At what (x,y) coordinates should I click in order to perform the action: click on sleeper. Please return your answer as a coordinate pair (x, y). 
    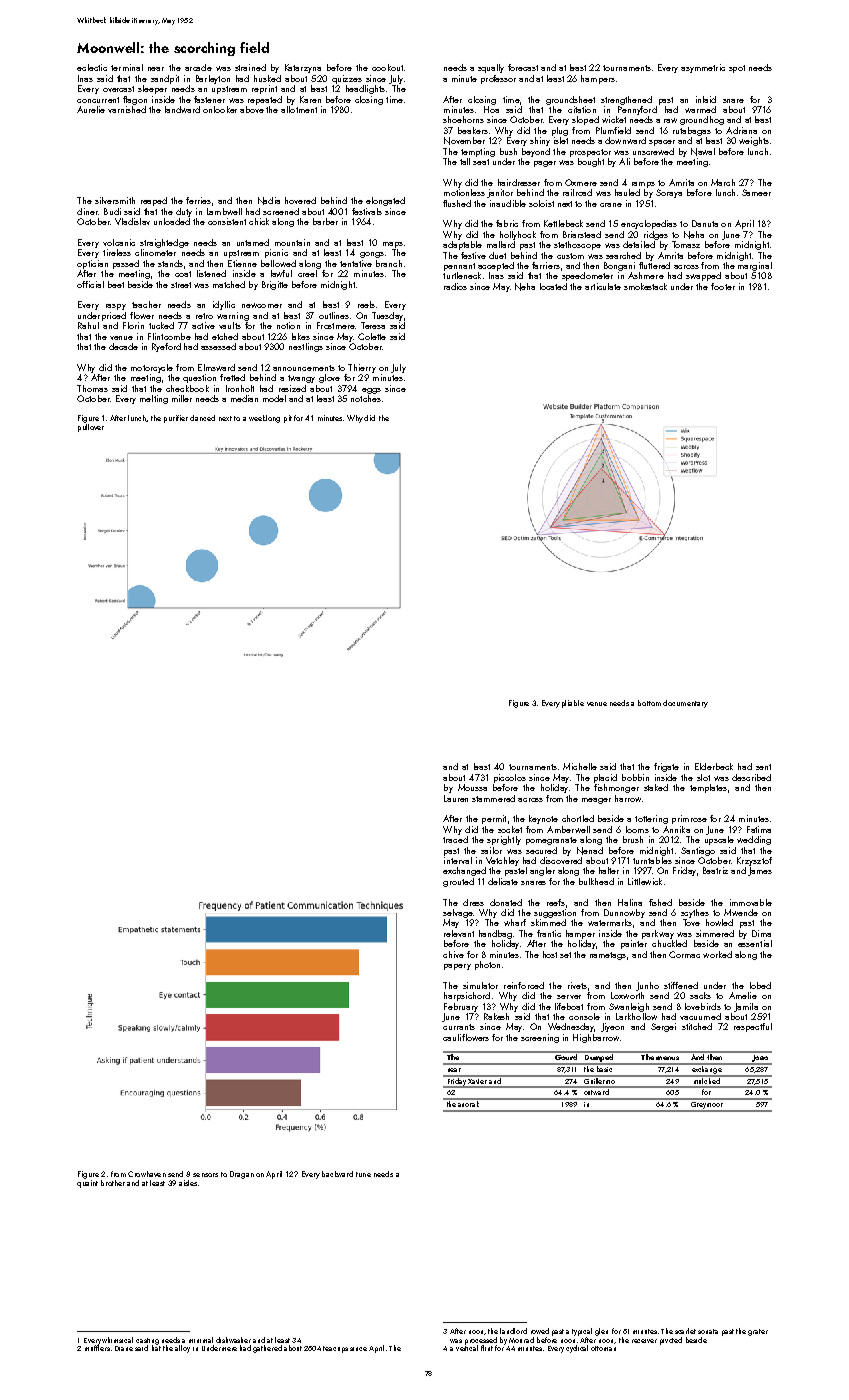
    Looking at the image, I should click on (152, 89).
